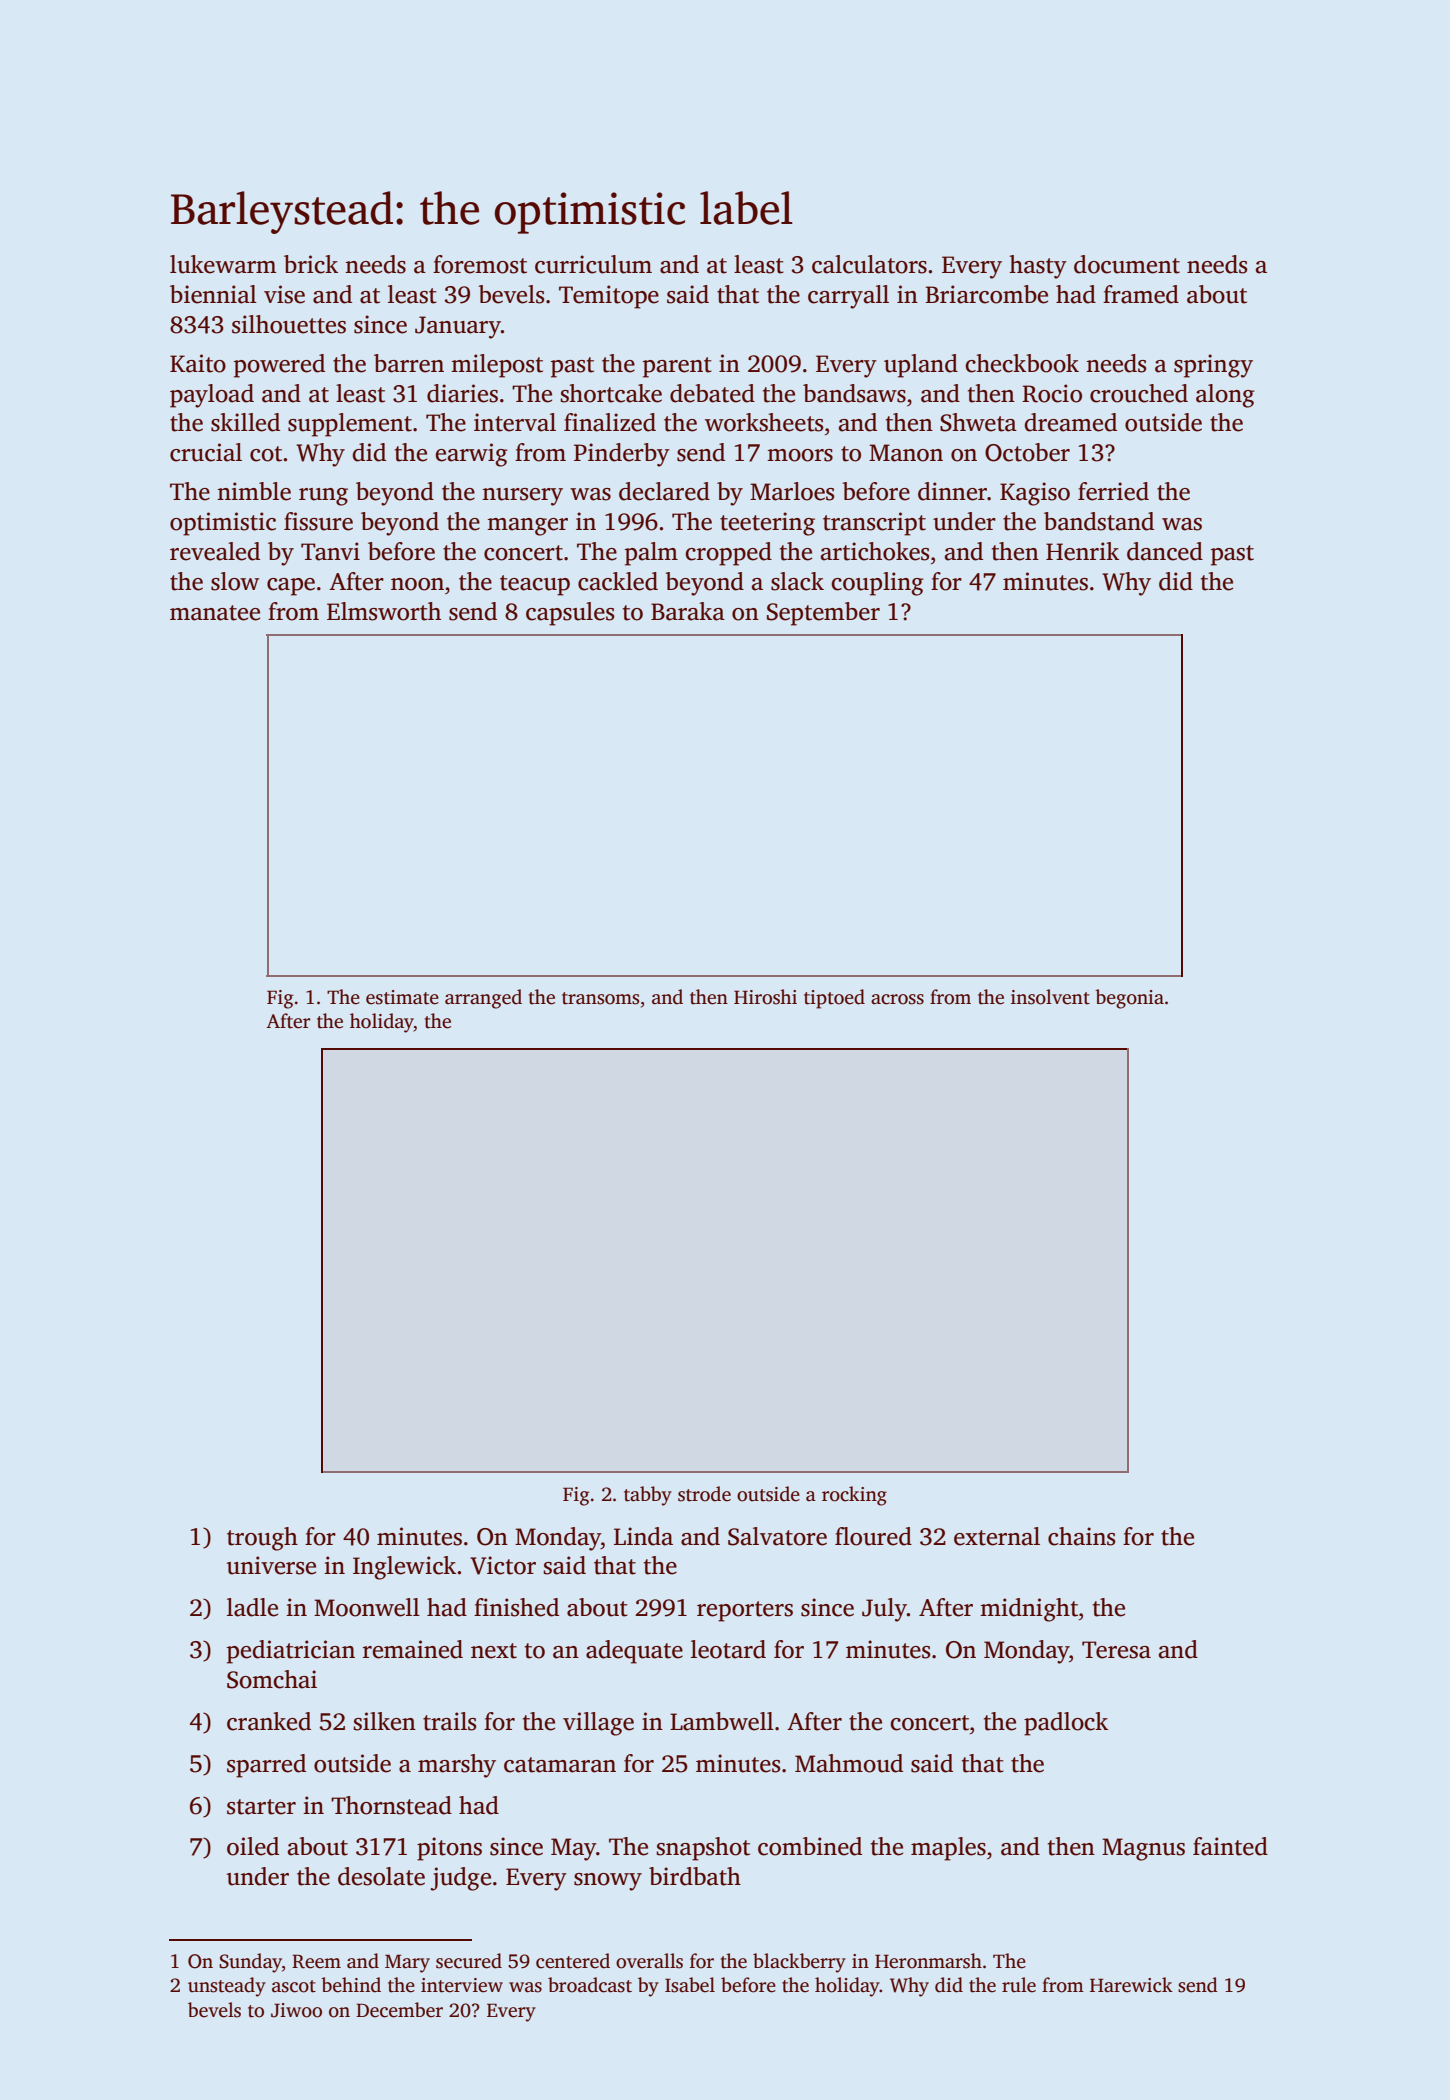 The height and width of the screenshot is (2100, 1450). I want to click on curriculum, so click(593, 264).
